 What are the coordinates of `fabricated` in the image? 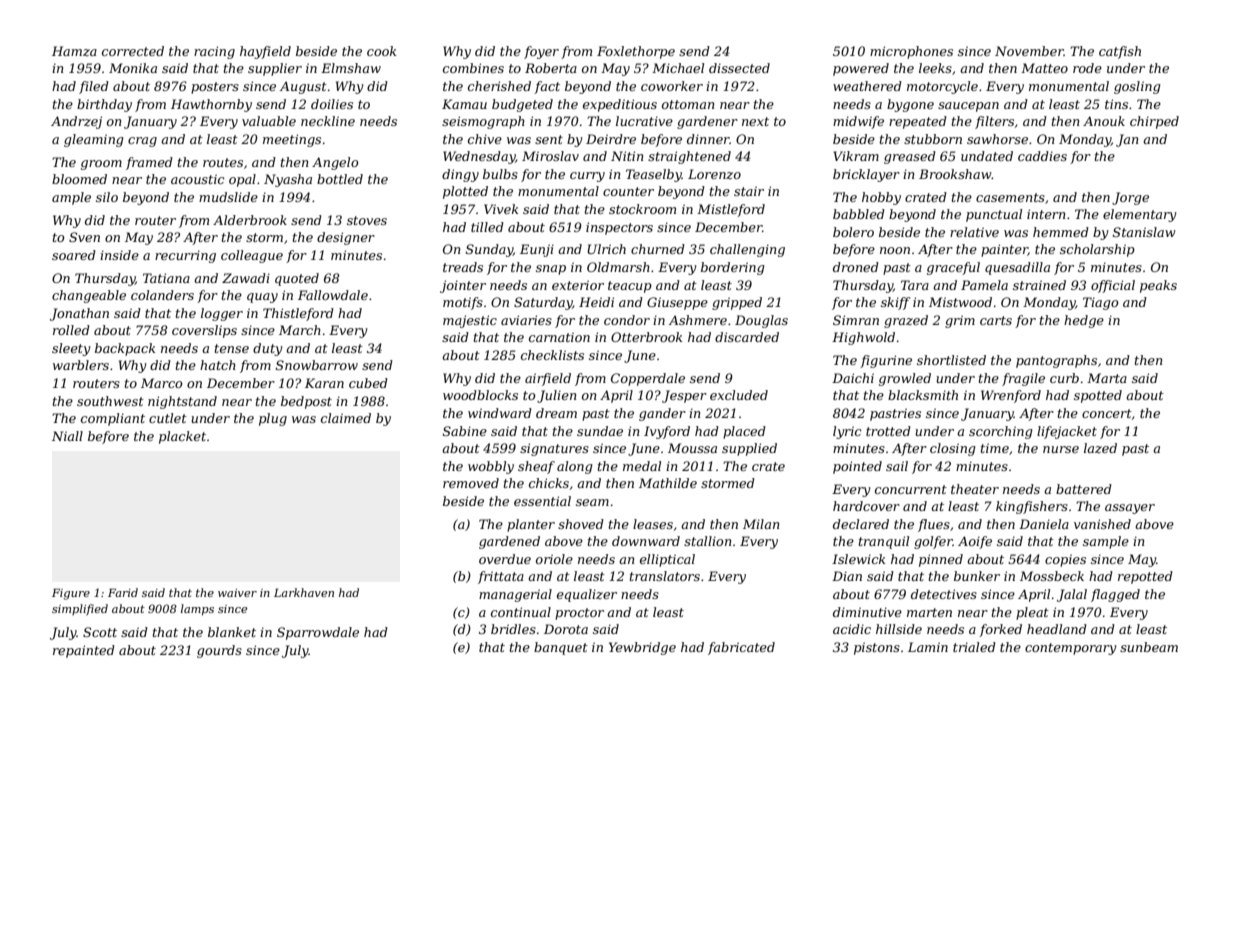 It's located at (741, 648).
